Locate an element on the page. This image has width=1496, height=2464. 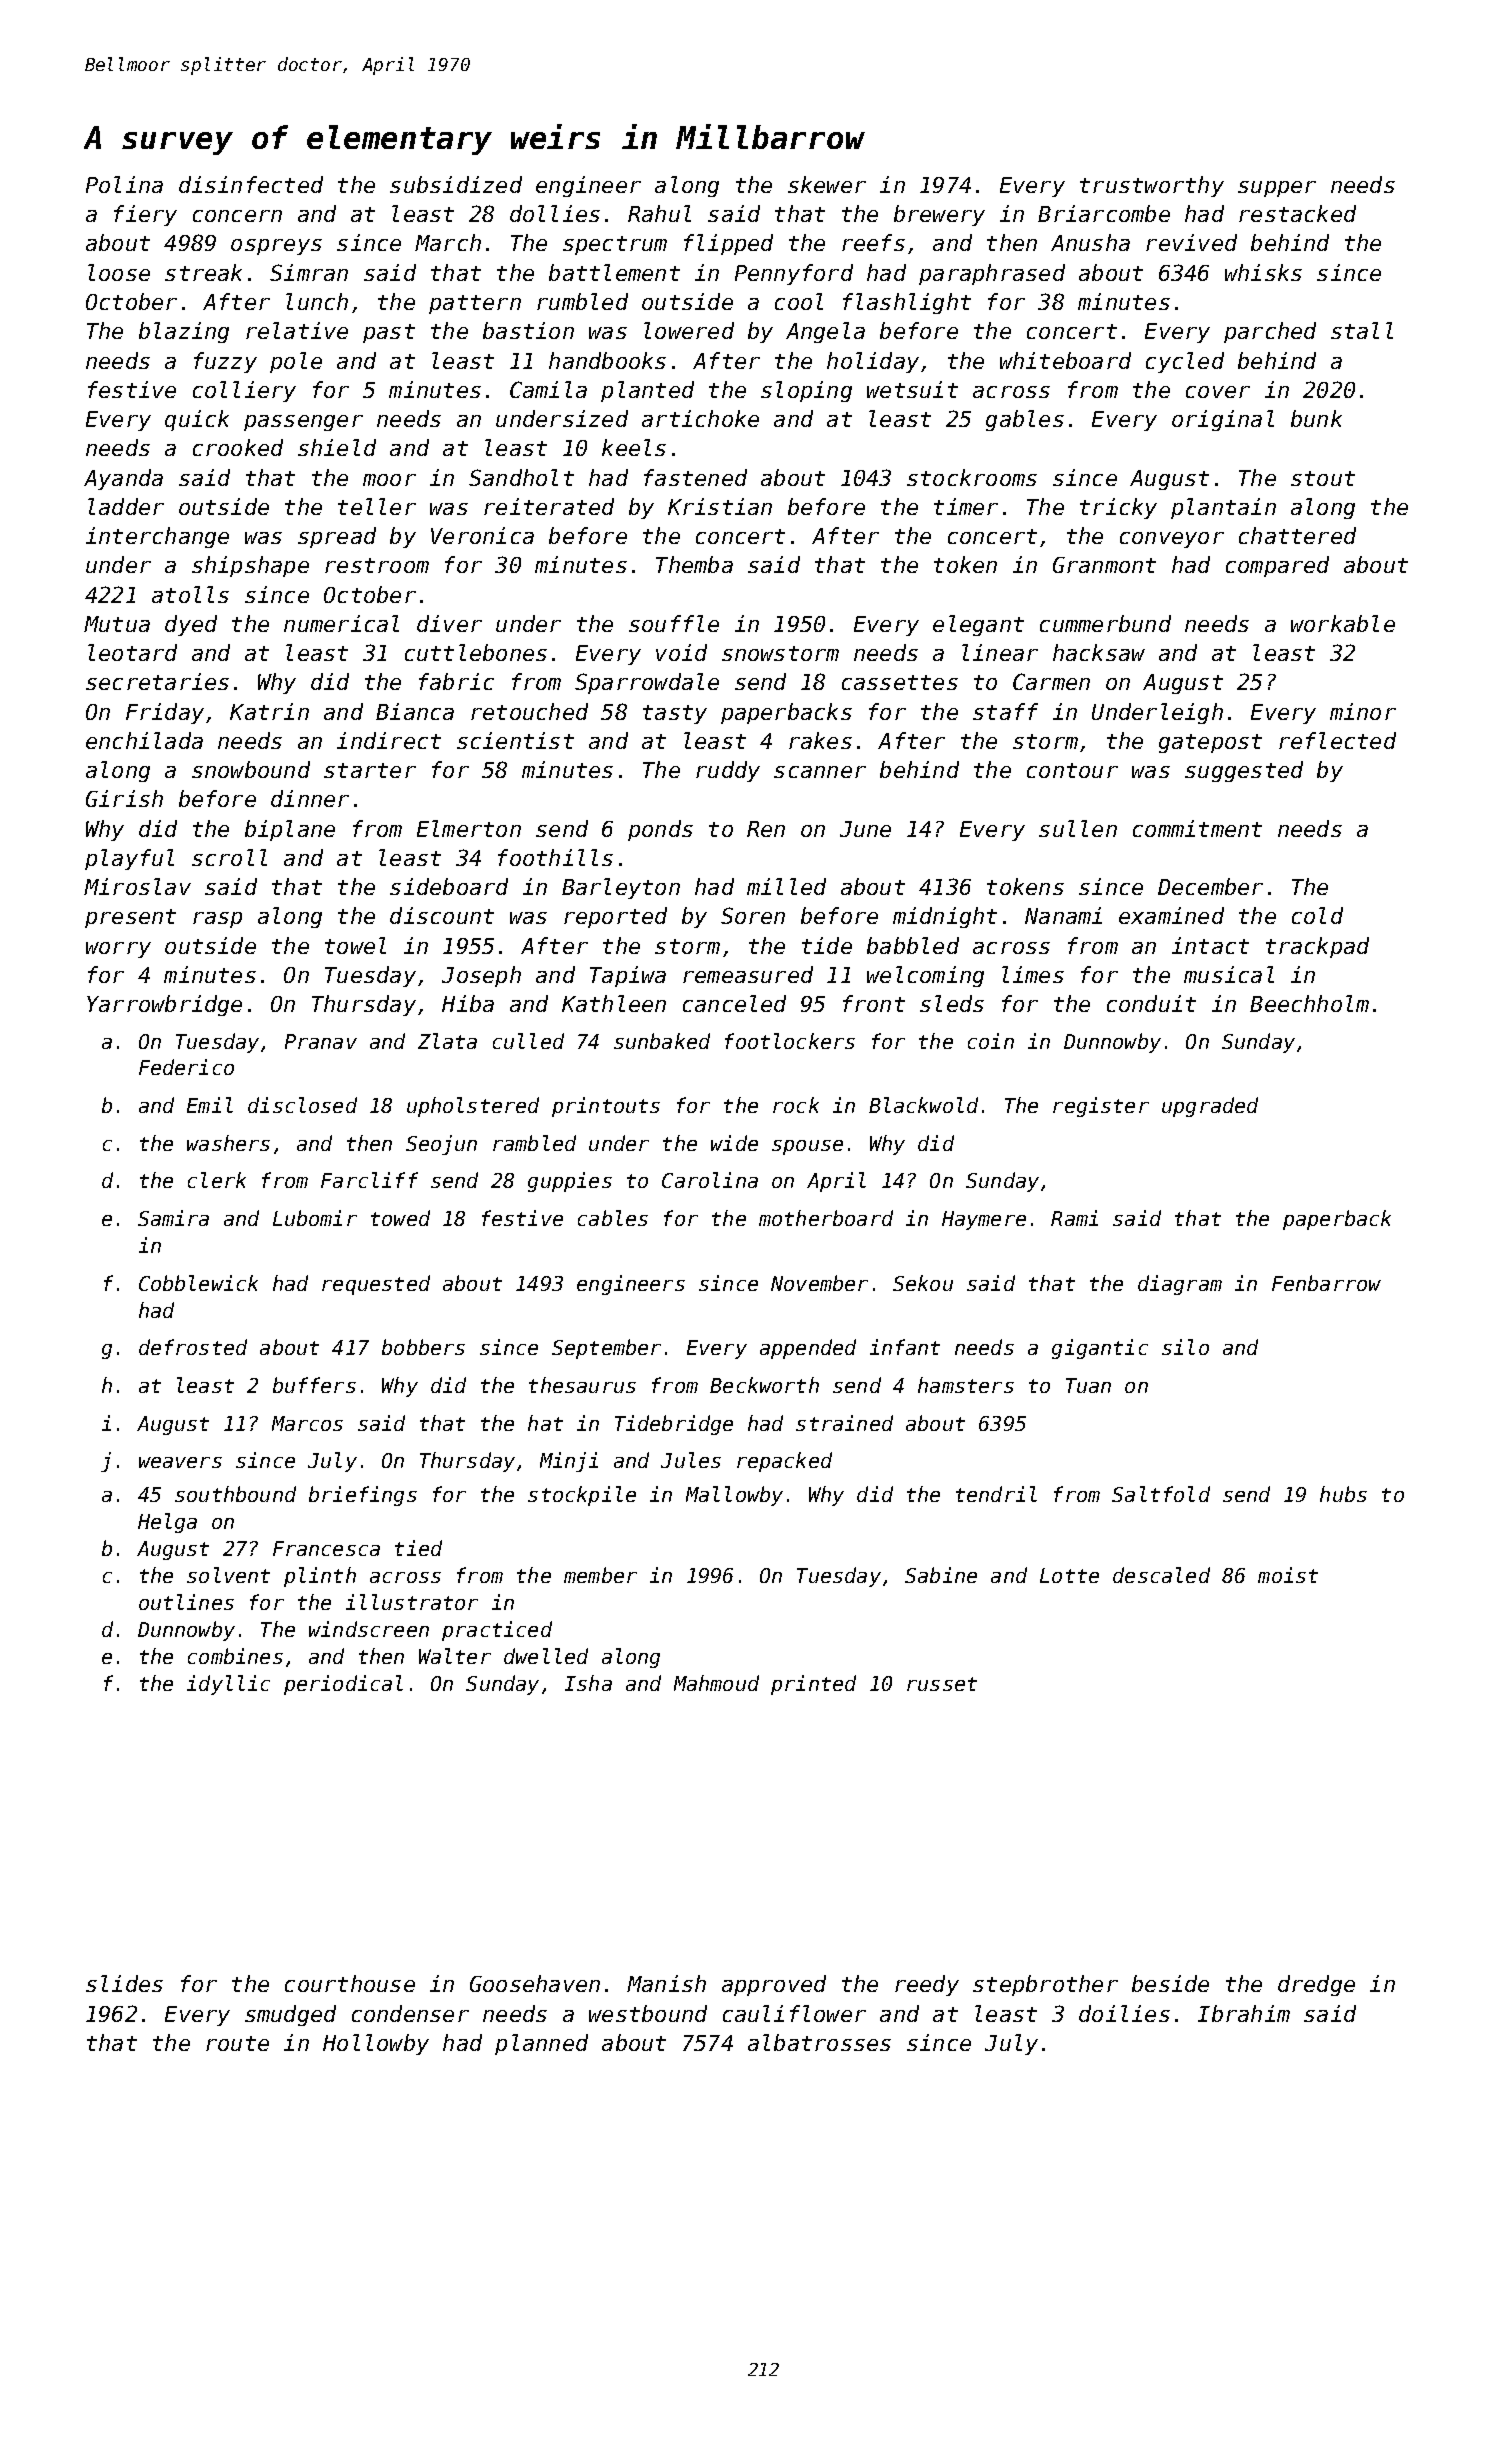
stepbrother is located at coordinates (1045, 1985).
